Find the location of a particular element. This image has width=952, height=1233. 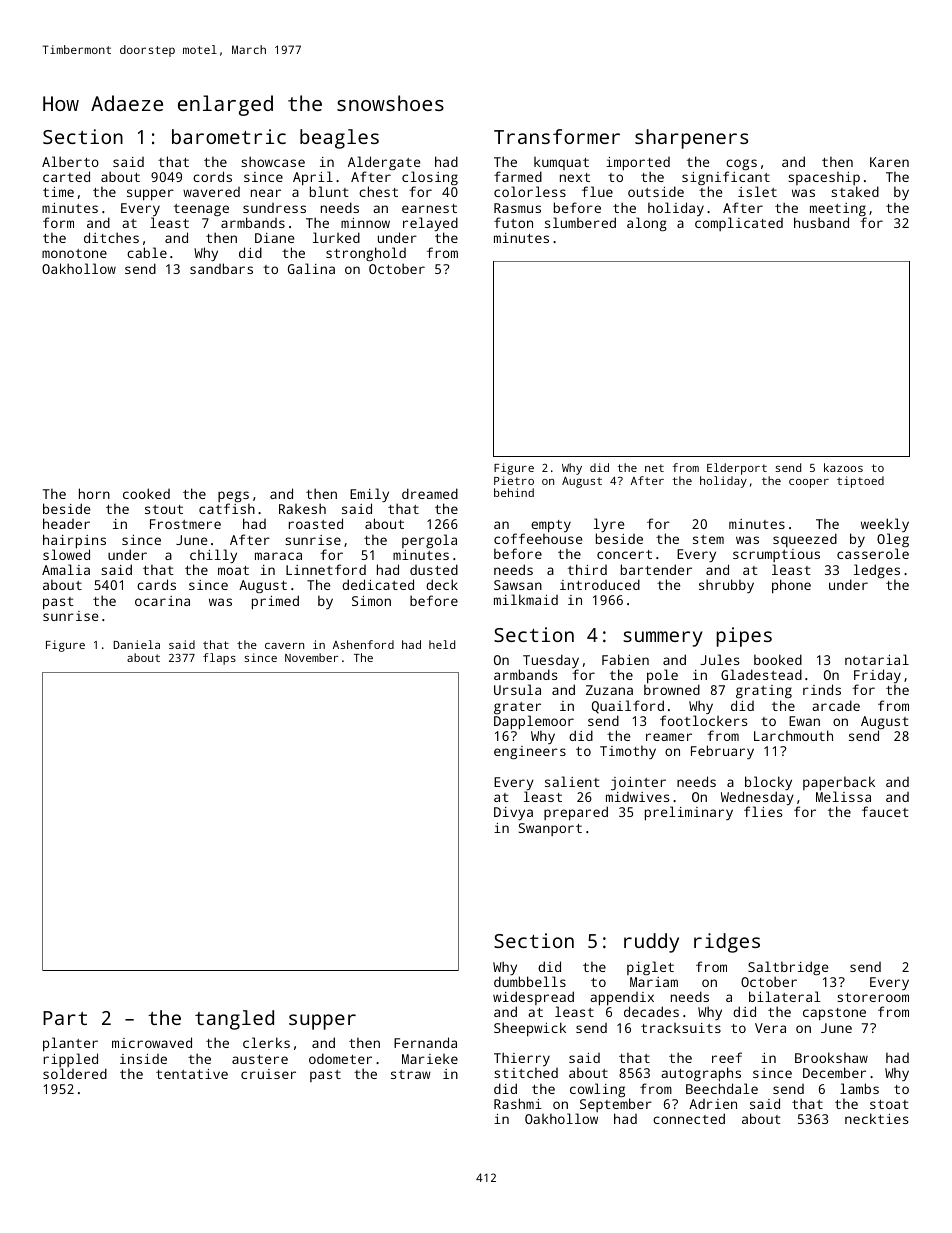

Divya is located at coordinates (513, 813).
